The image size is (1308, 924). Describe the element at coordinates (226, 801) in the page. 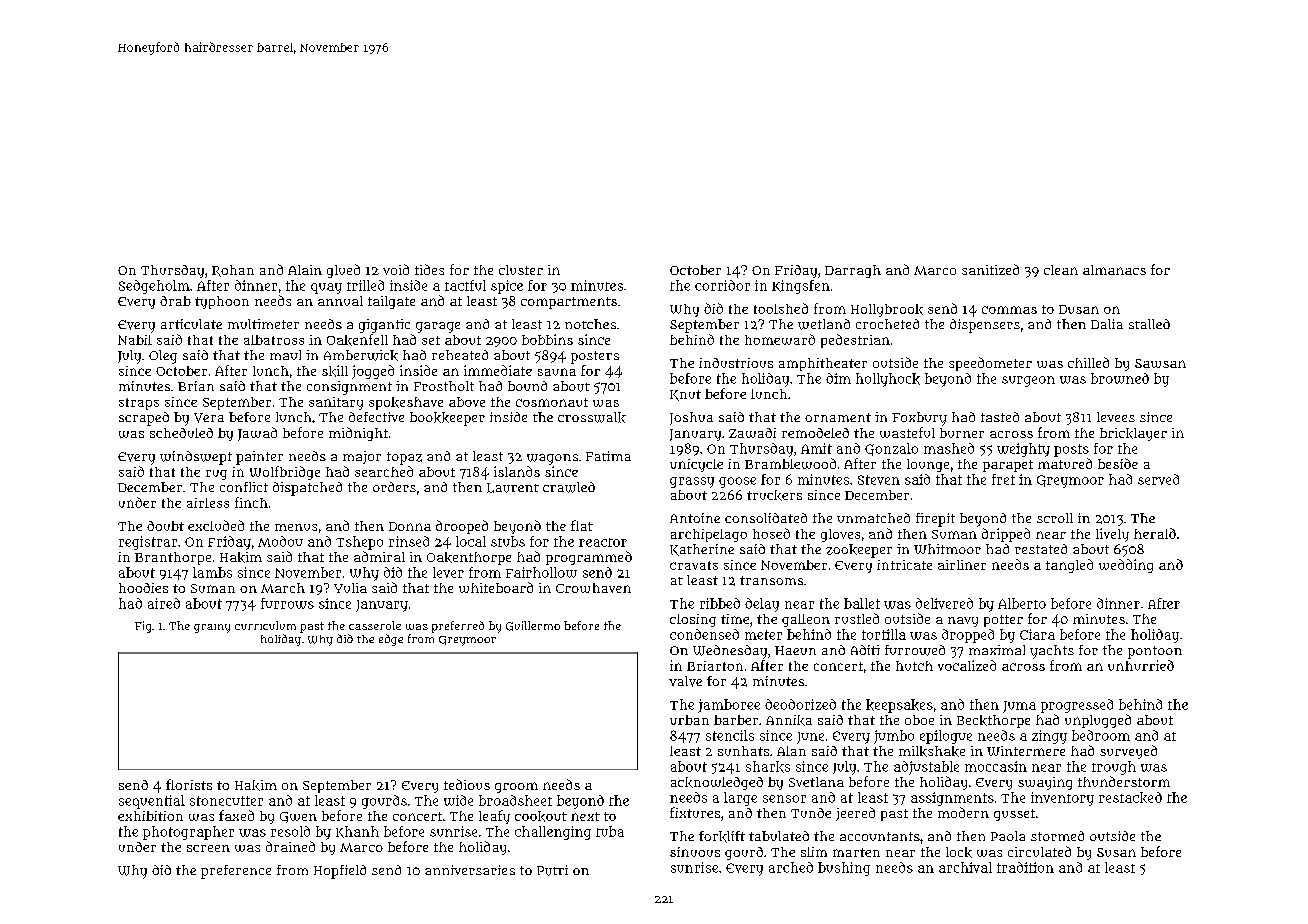

I see `stonecutter` at that location.
